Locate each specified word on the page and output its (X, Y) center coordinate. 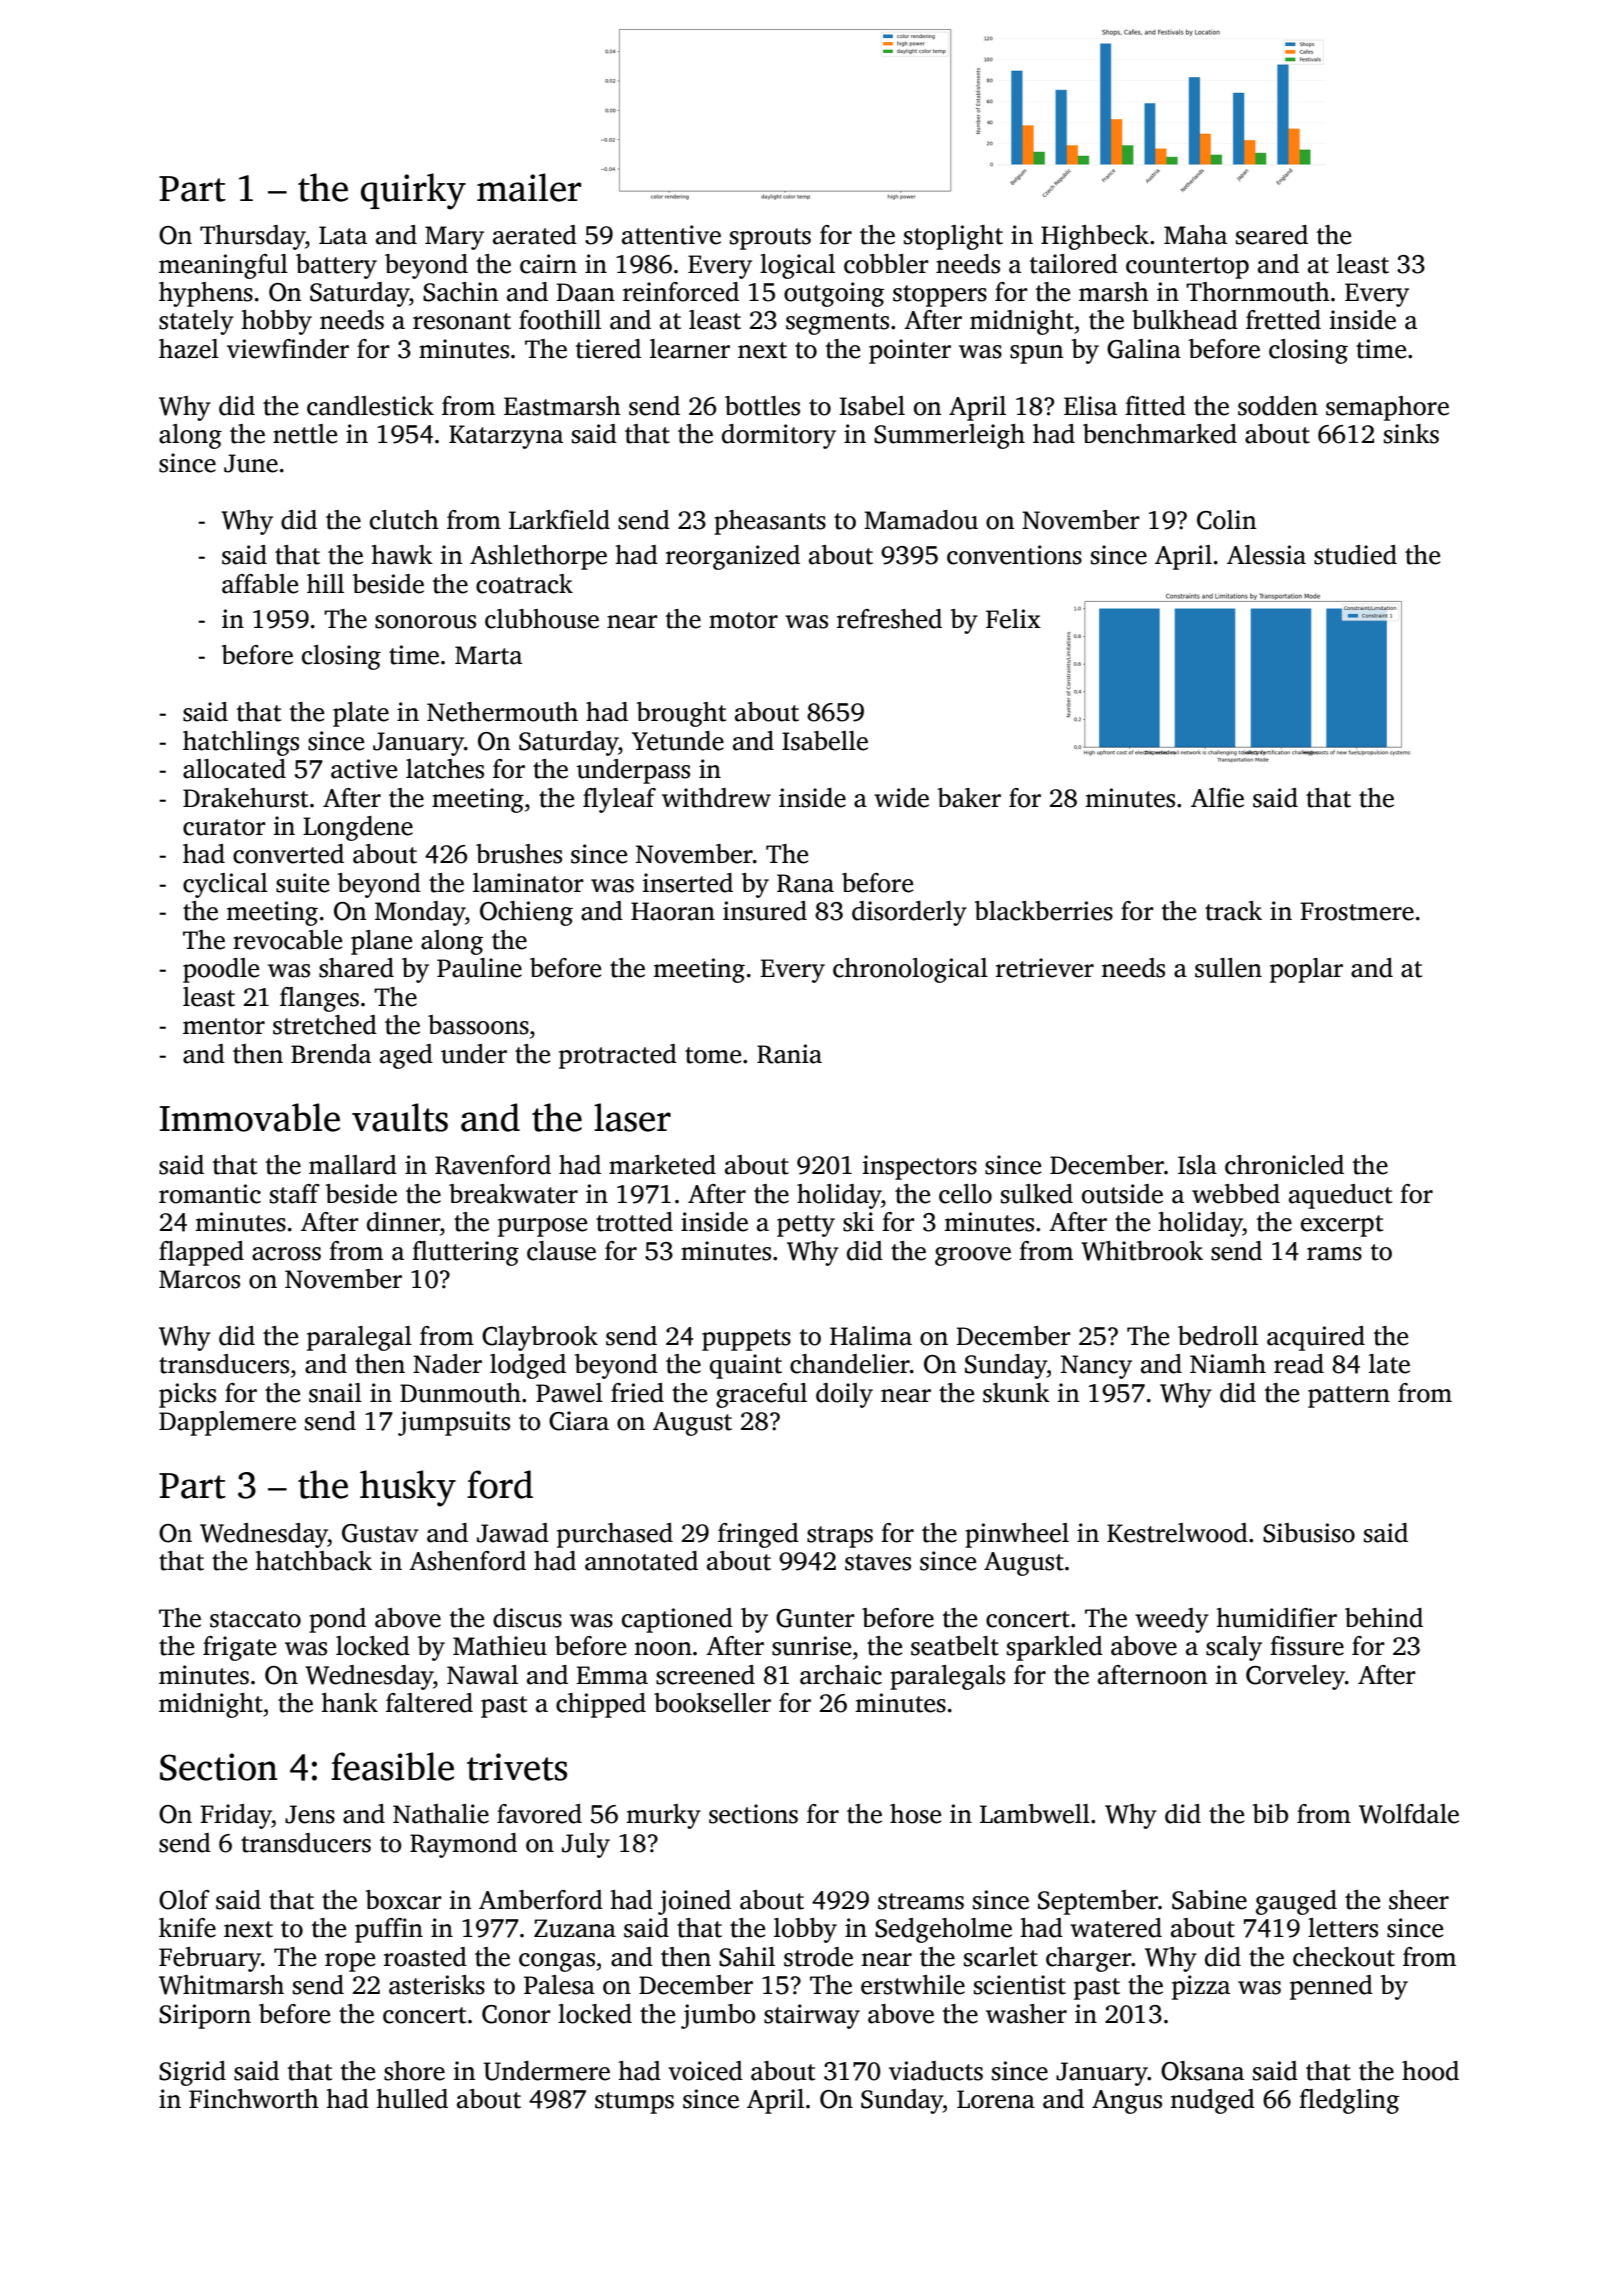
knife (187, 1928)
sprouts (770, 239)
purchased (615, 1535)
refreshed (889, 619)
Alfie (1217, 798)
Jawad (513, 1533)
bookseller (712, 1703)
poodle (221, 970)
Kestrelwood (1177, 1533)
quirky (413, 191)
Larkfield (559, 520)
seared (1272, 235)
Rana (805, 883)
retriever (1045, 968)
